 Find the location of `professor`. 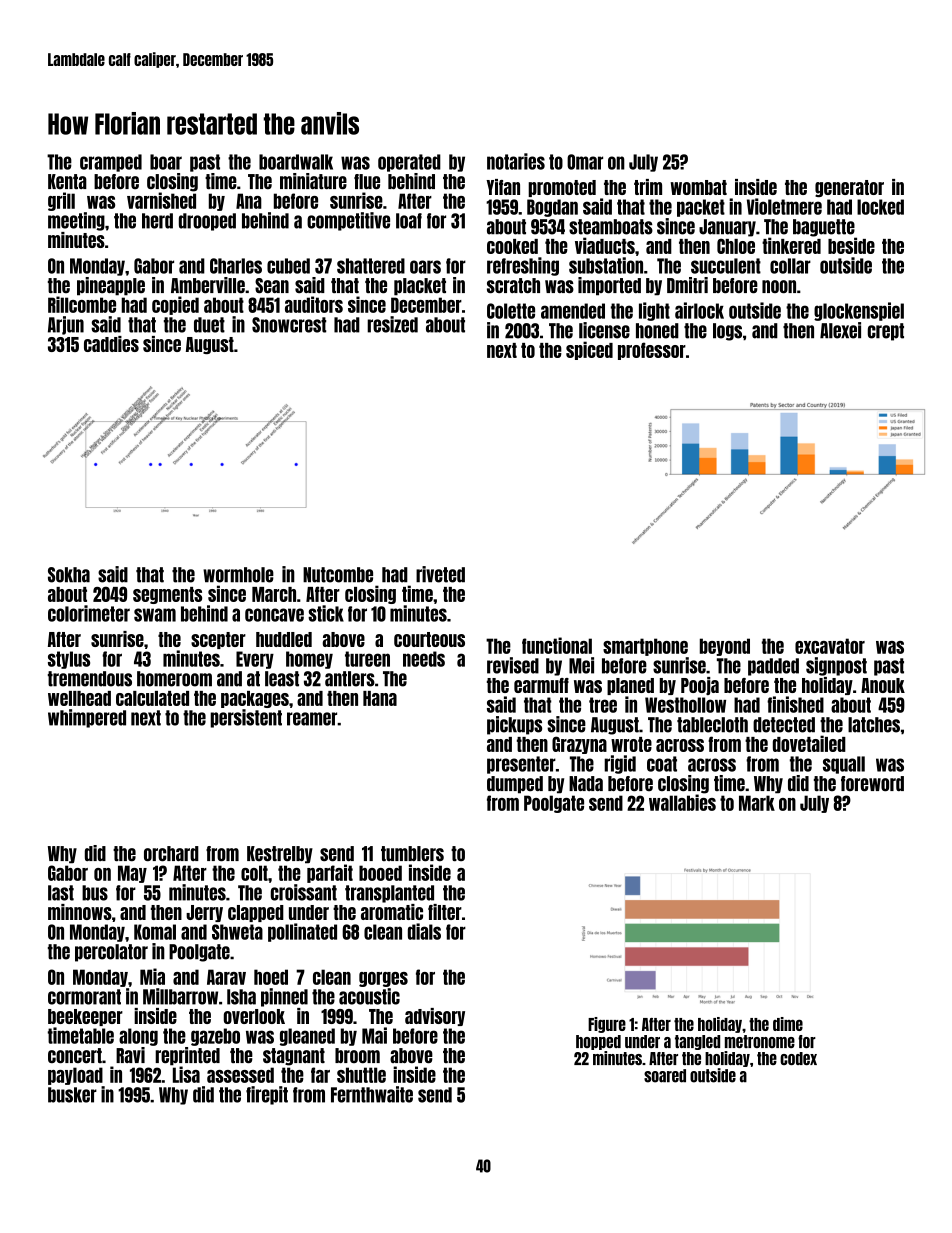

professor is located at coordinates (652, 351).
